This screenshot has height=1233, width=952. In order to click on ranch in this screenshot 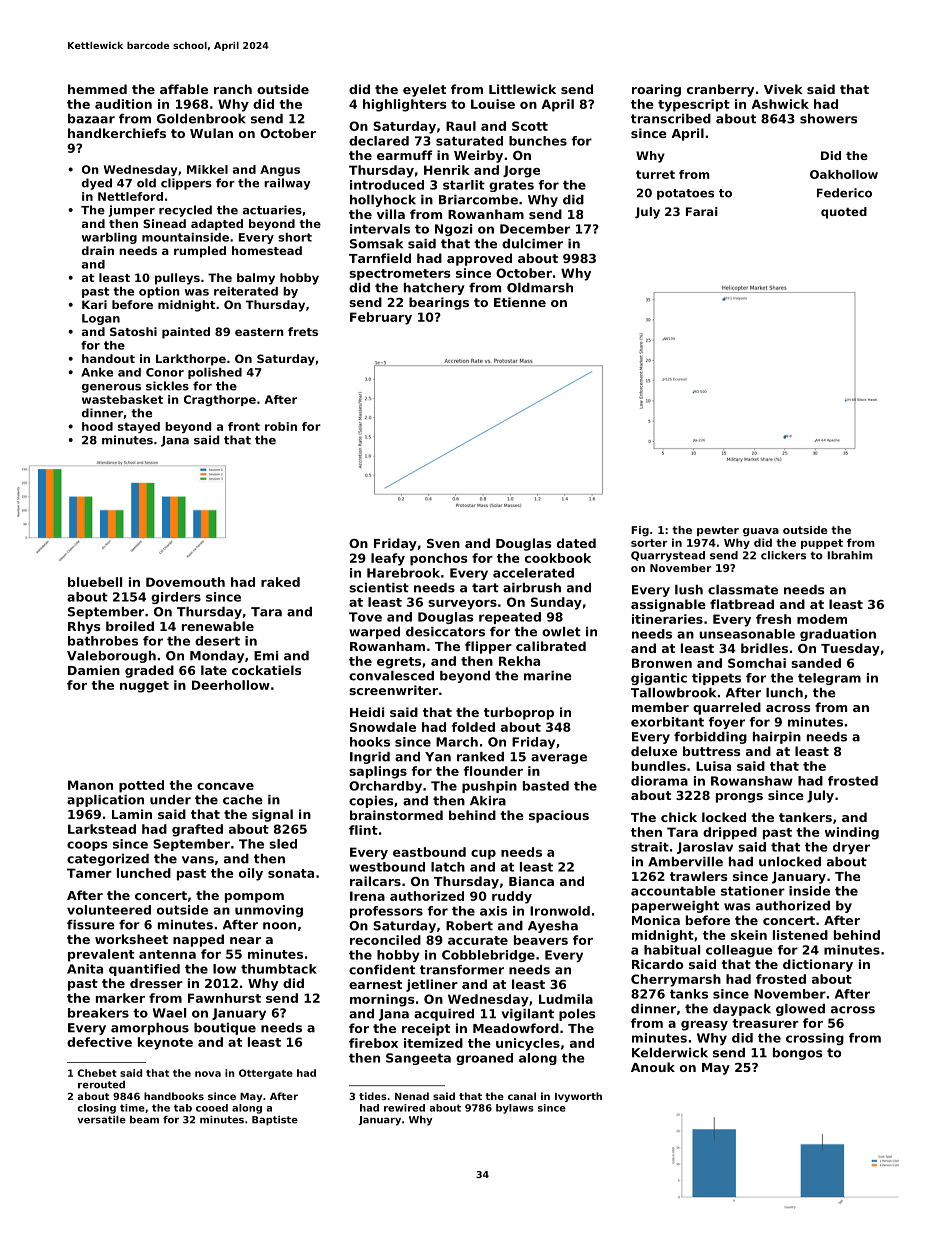, I will do `click(233, 89)`.
